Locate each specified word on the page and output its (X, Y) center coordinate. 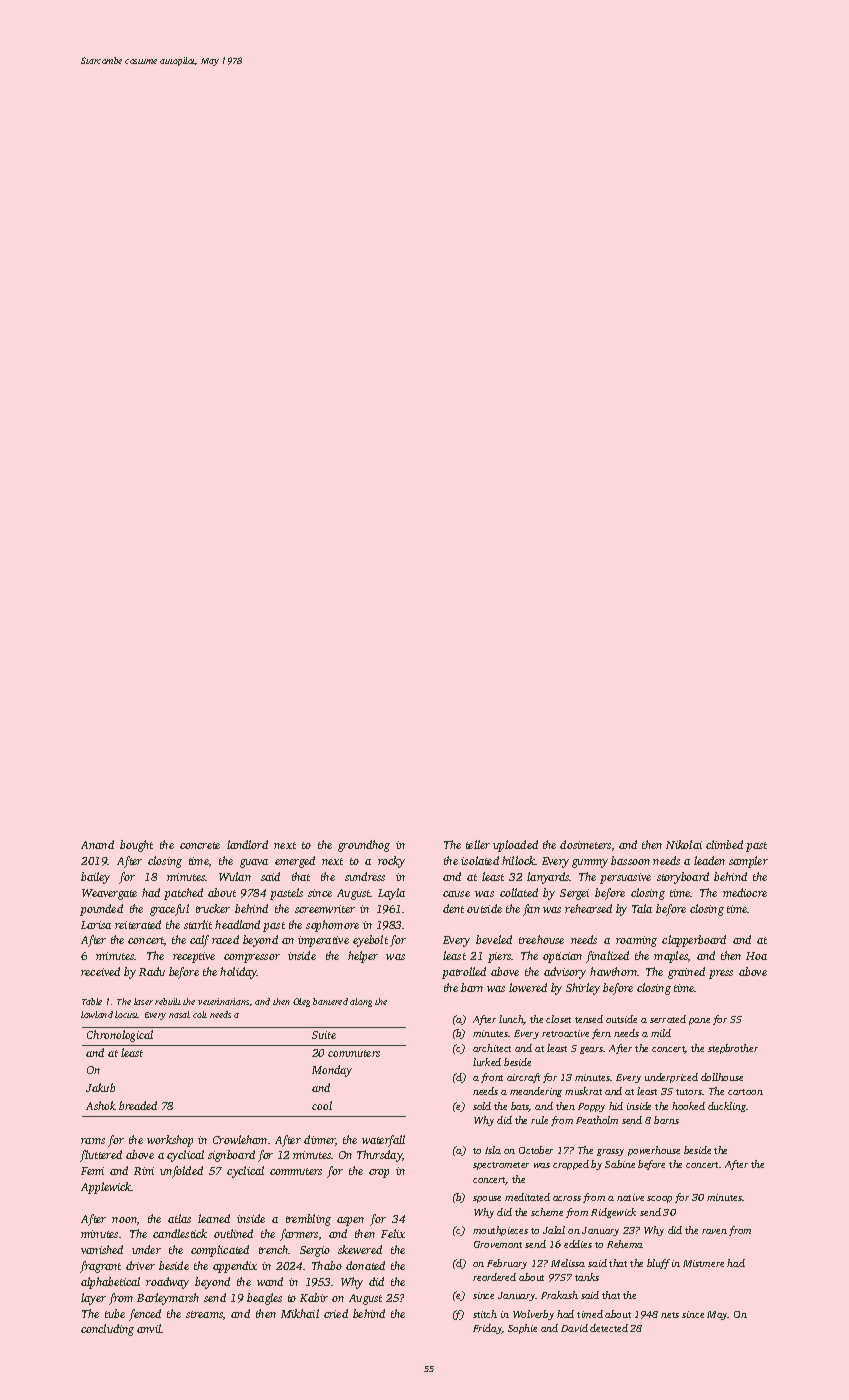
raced (225, 939)
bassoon (630, 860)
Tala (642, 908)
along (361, 1002)
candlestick (180, 1233)
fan (531, 910)
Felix (393, 1233)
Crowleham (240, 1139)
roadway (167, 1283)
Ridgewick (613, 1213)
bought (136, 846)
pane (699, 1021)
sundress (365, 876)
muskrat (583, 1091)
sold (482, 1106)
